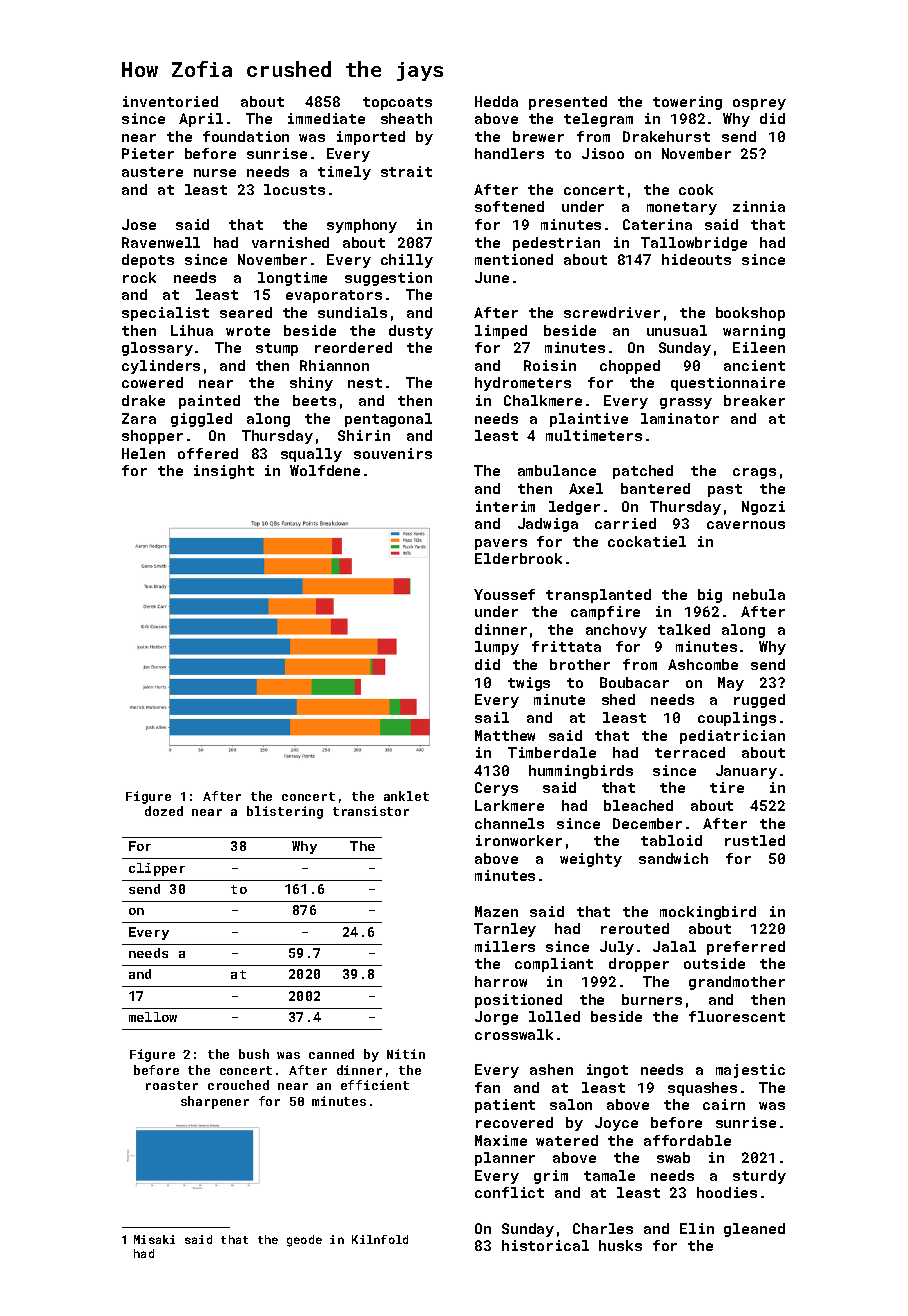 Image resolution: width=908 pixels, height=1316 pixels. What do you see at coordinates (687, 103) in the screenshot?
I see `towering` at bounding box center [687, 103].
